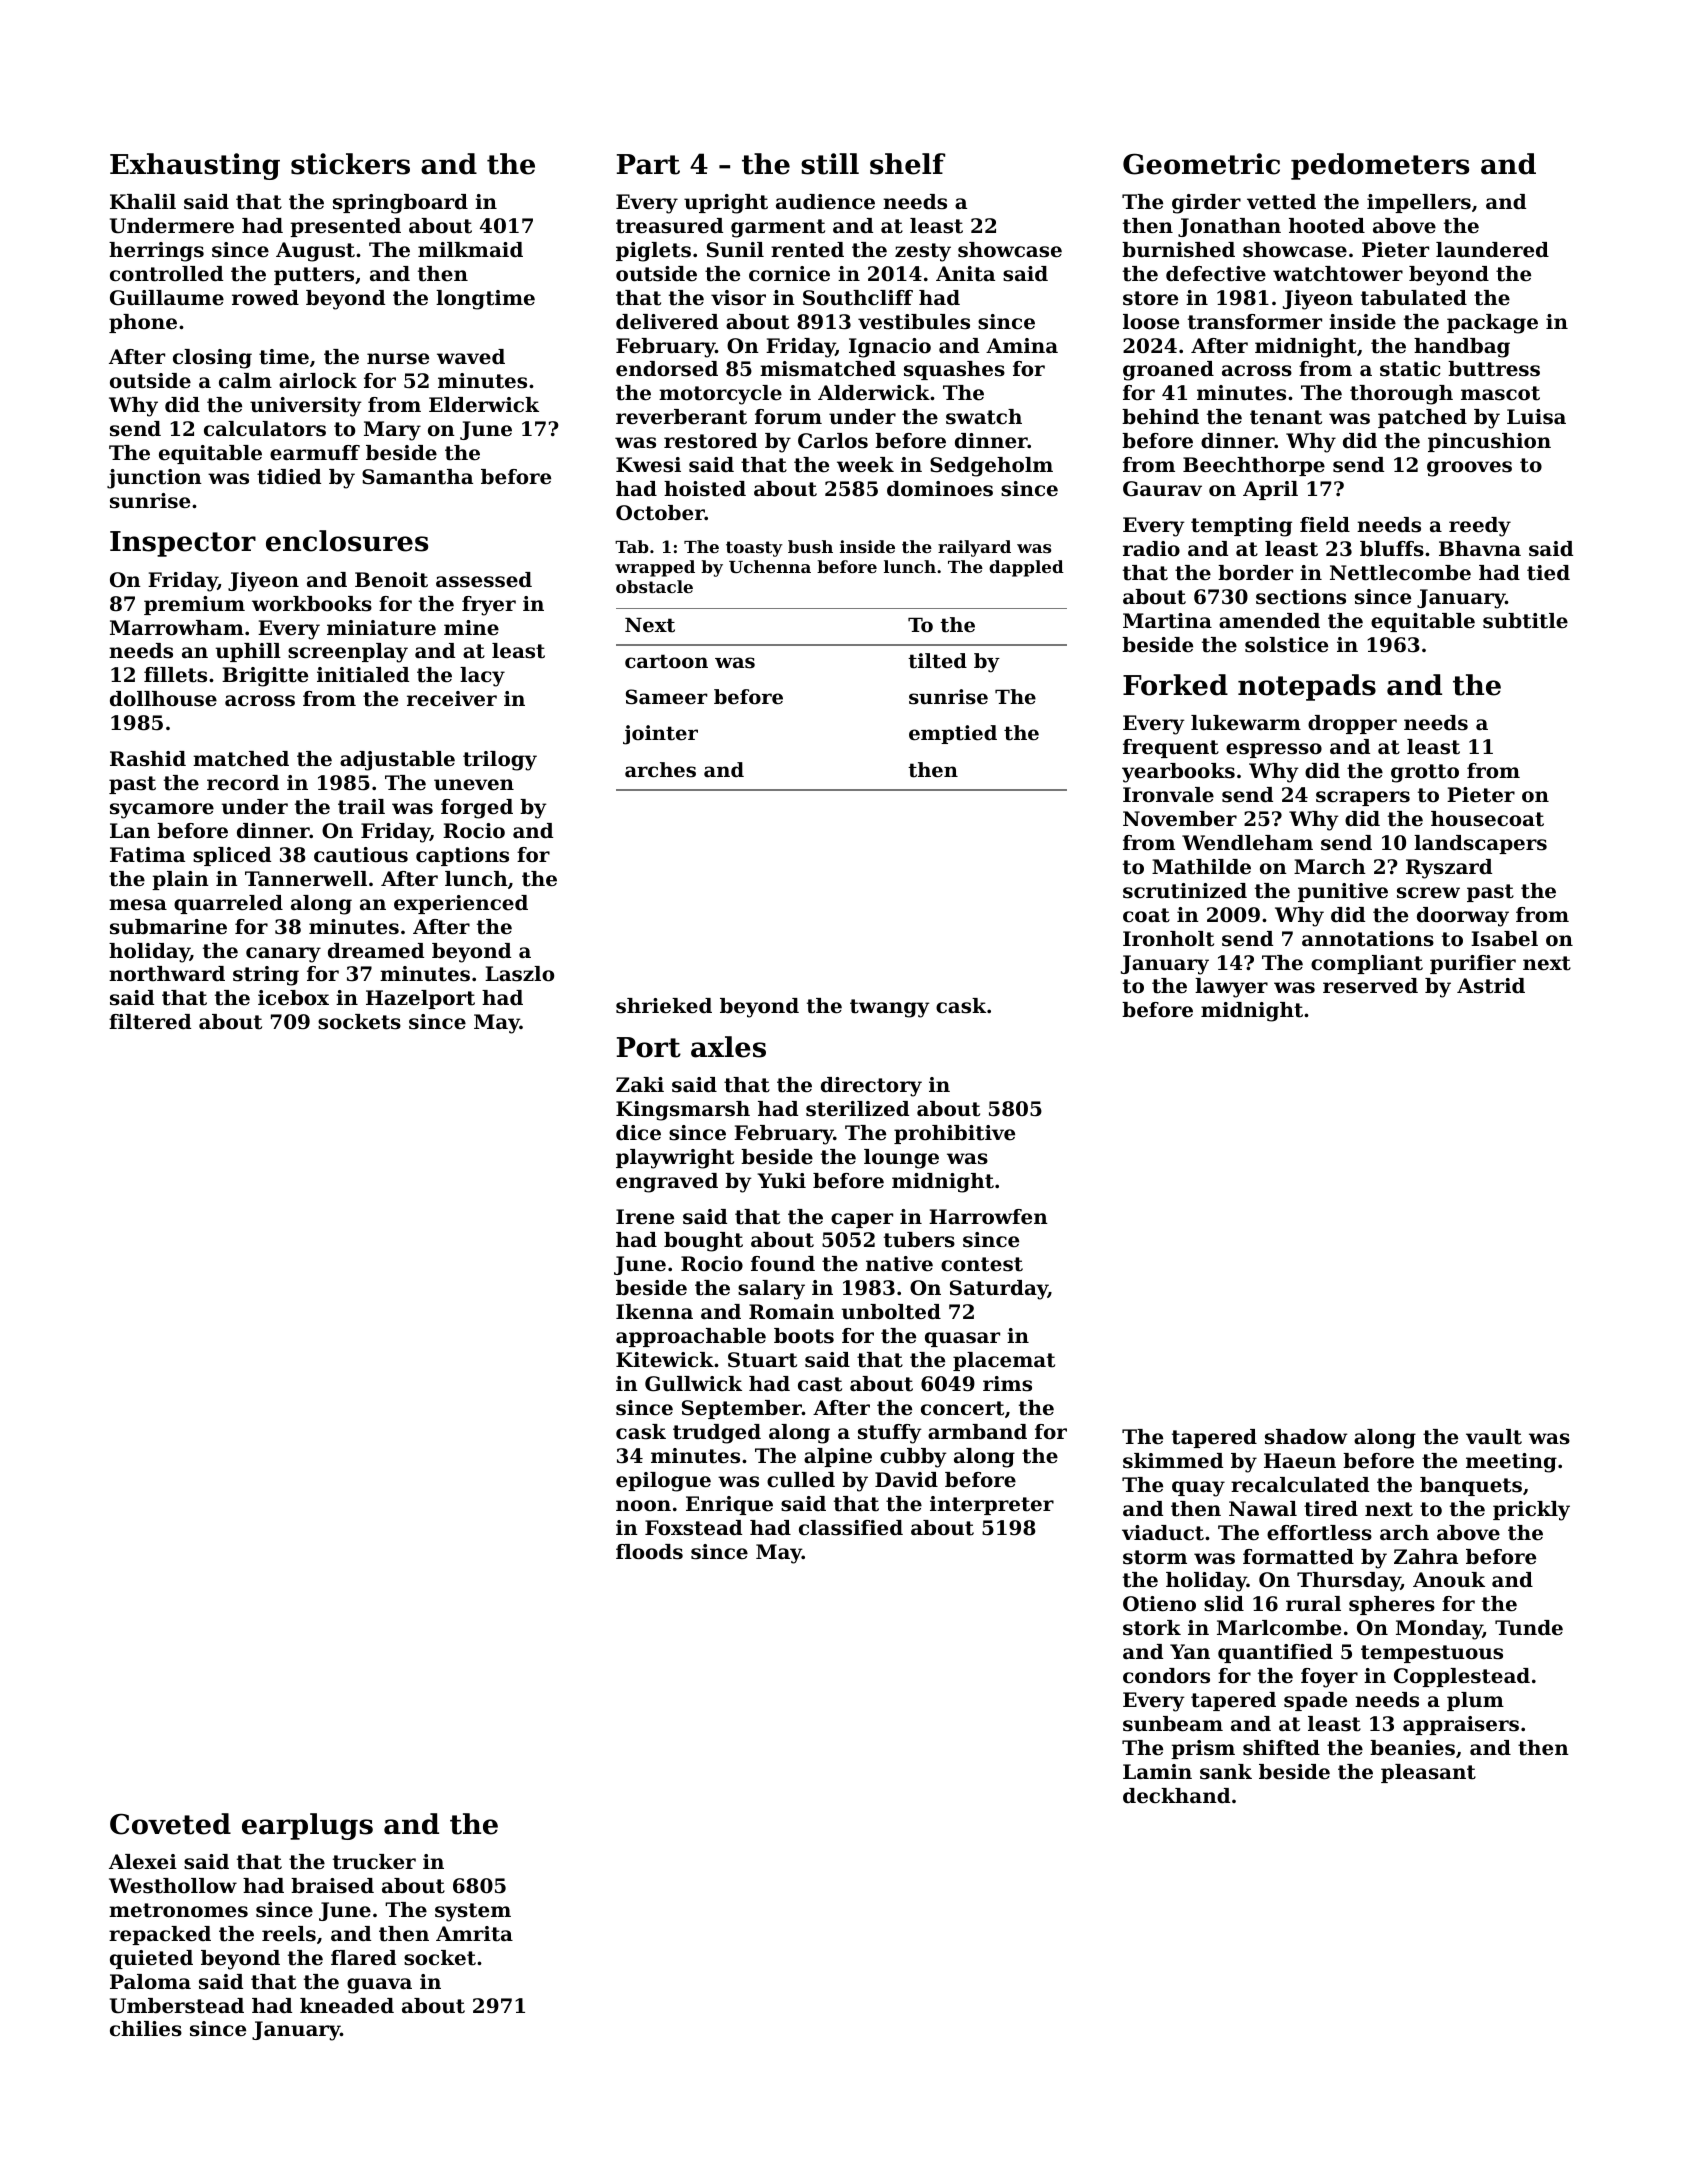 The image size is (1683, 2178). Describe the element at coordinates (146, 2029) in the page. I see `chilies` at that location.
